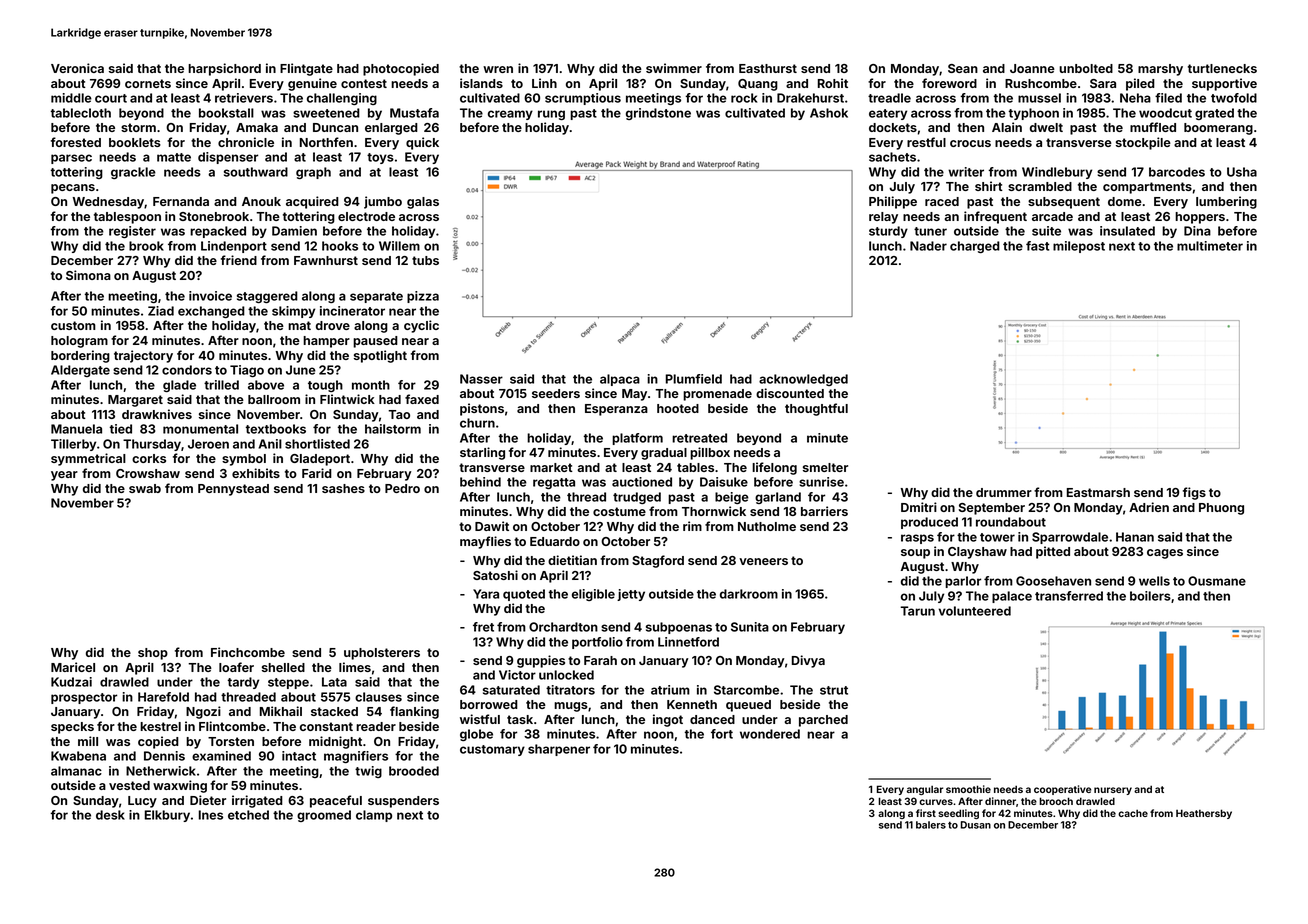 The width and height of the page is (1308, 924). I want to click on grackle, so click(133, 173).
